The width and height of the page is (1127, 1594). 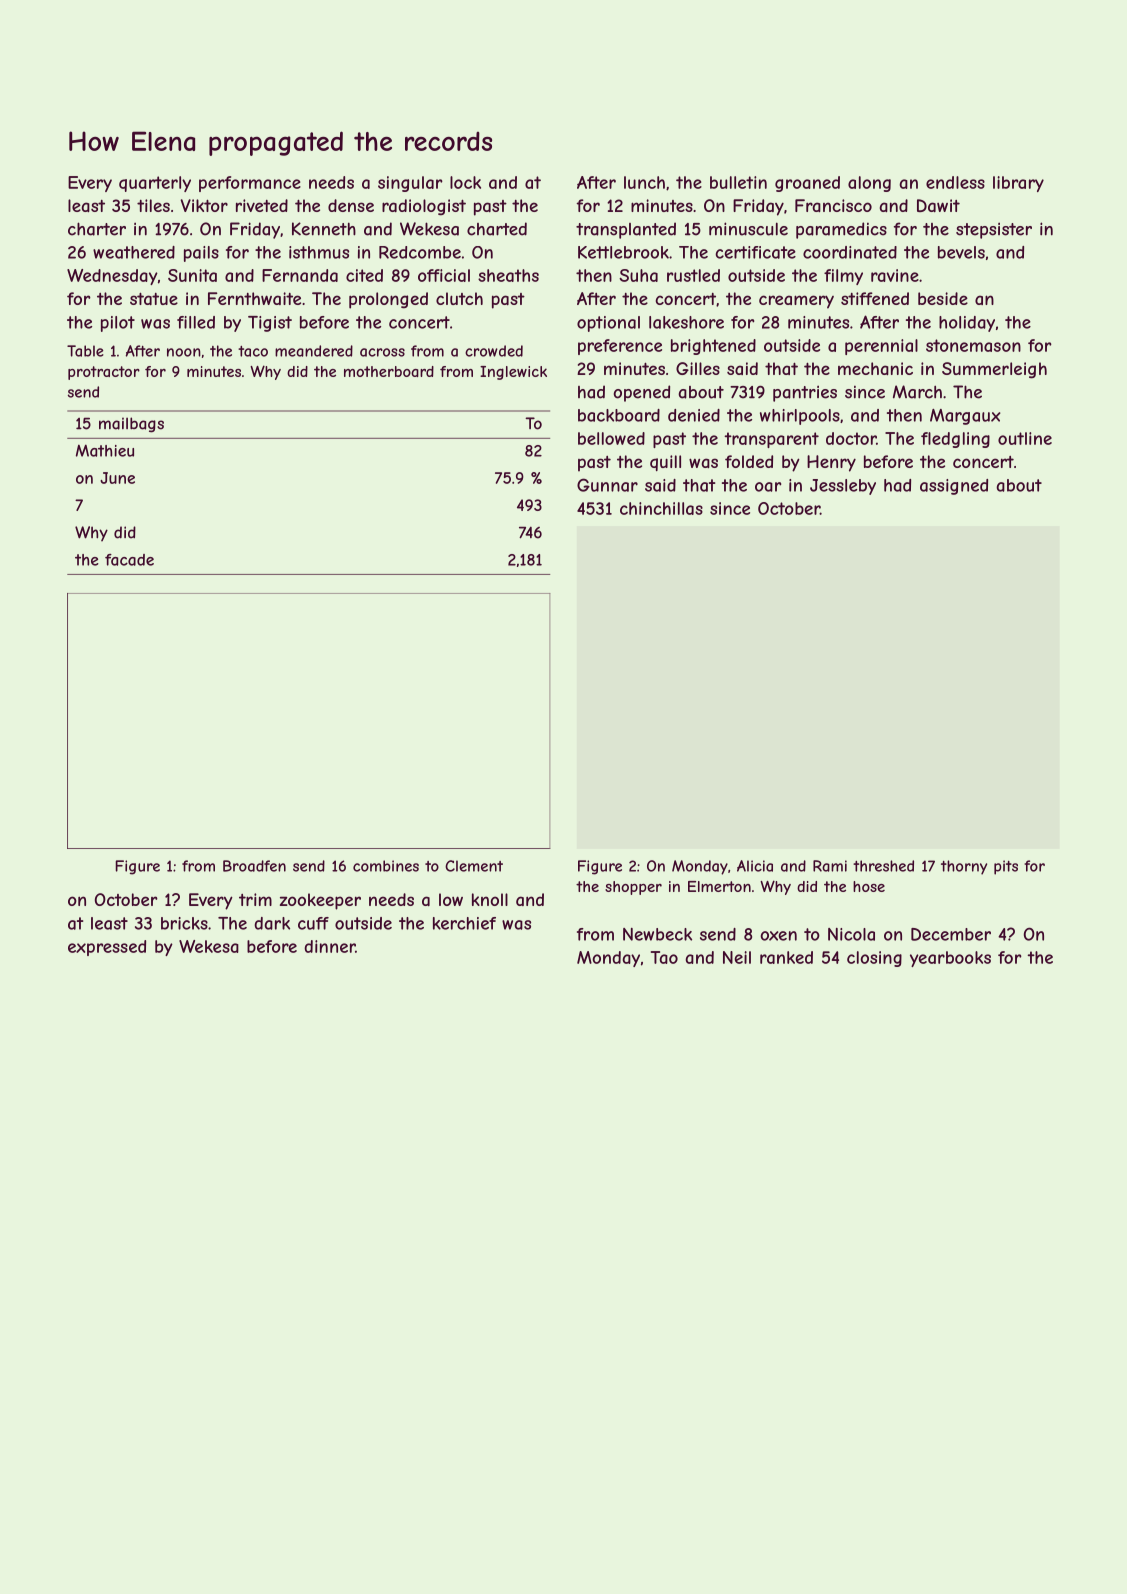 I want to click on zookeeper, so click(x=320, y=901).
